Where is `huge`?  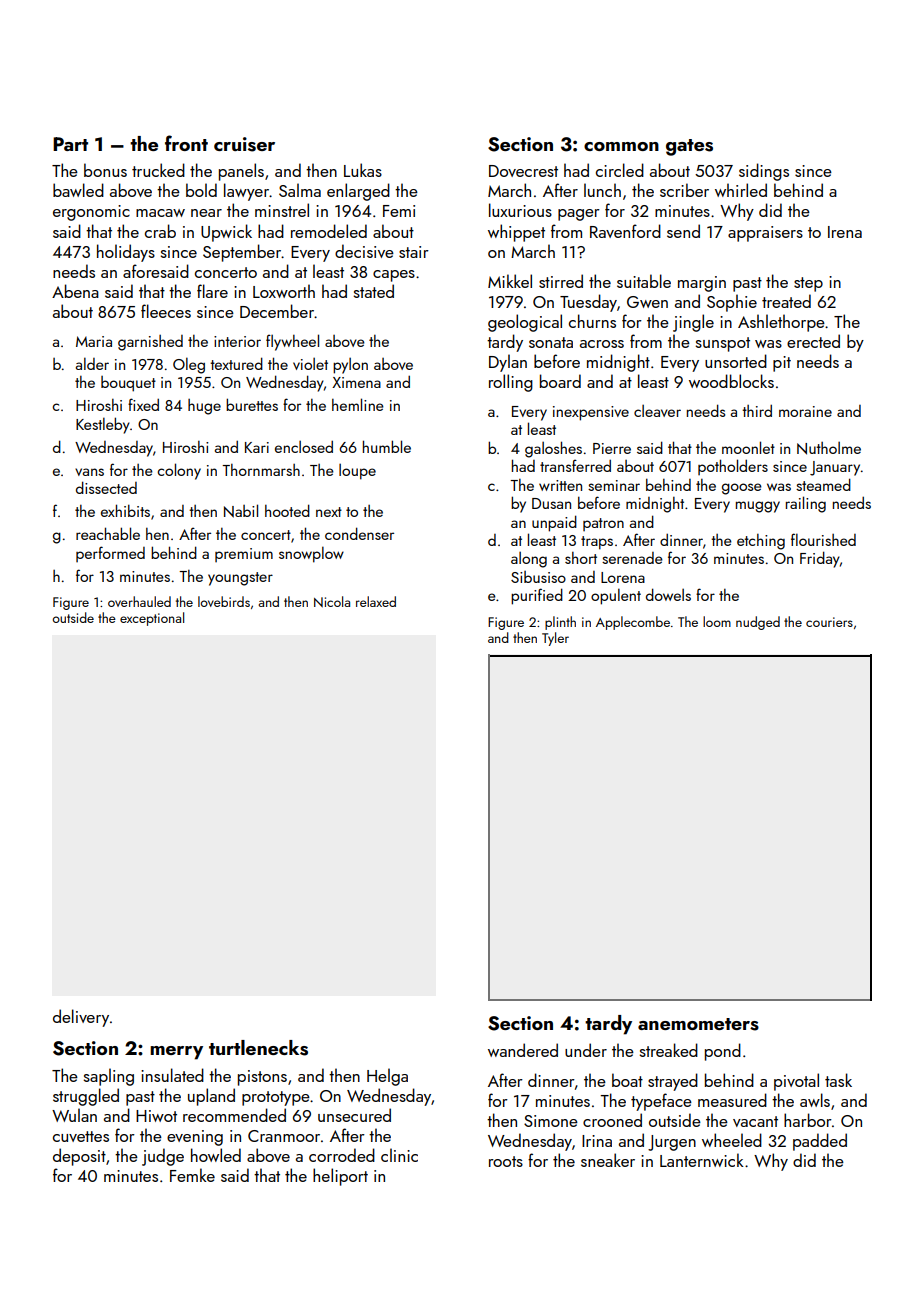 huge is located at coordinates (204, 407).
